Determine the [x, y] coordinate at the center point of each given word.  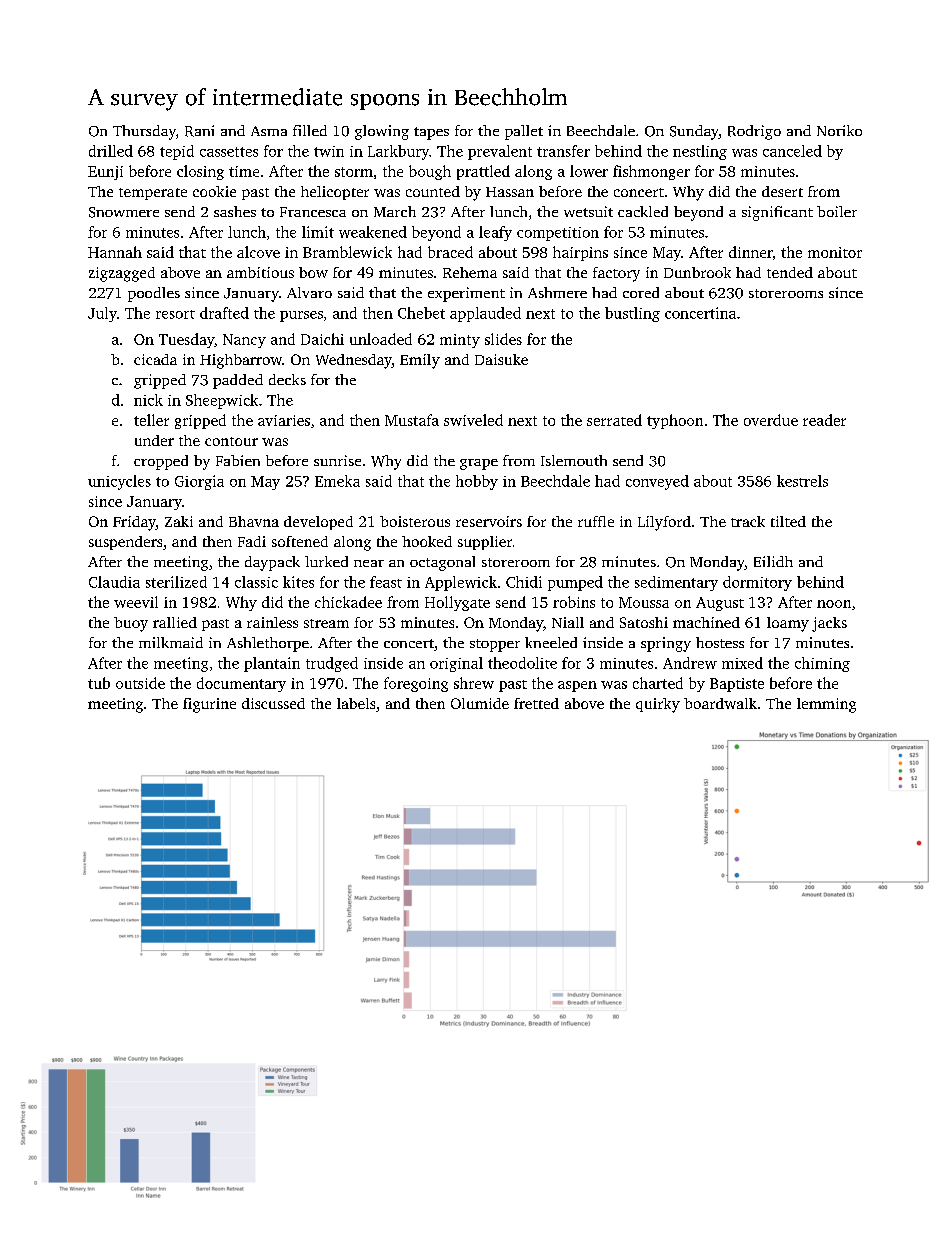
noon [834, 604]
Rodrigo [754, 132]
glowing [382, 132]
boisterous [415, 521]
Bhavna [254, 521]
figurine [209, 705]
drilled [111, 151]
